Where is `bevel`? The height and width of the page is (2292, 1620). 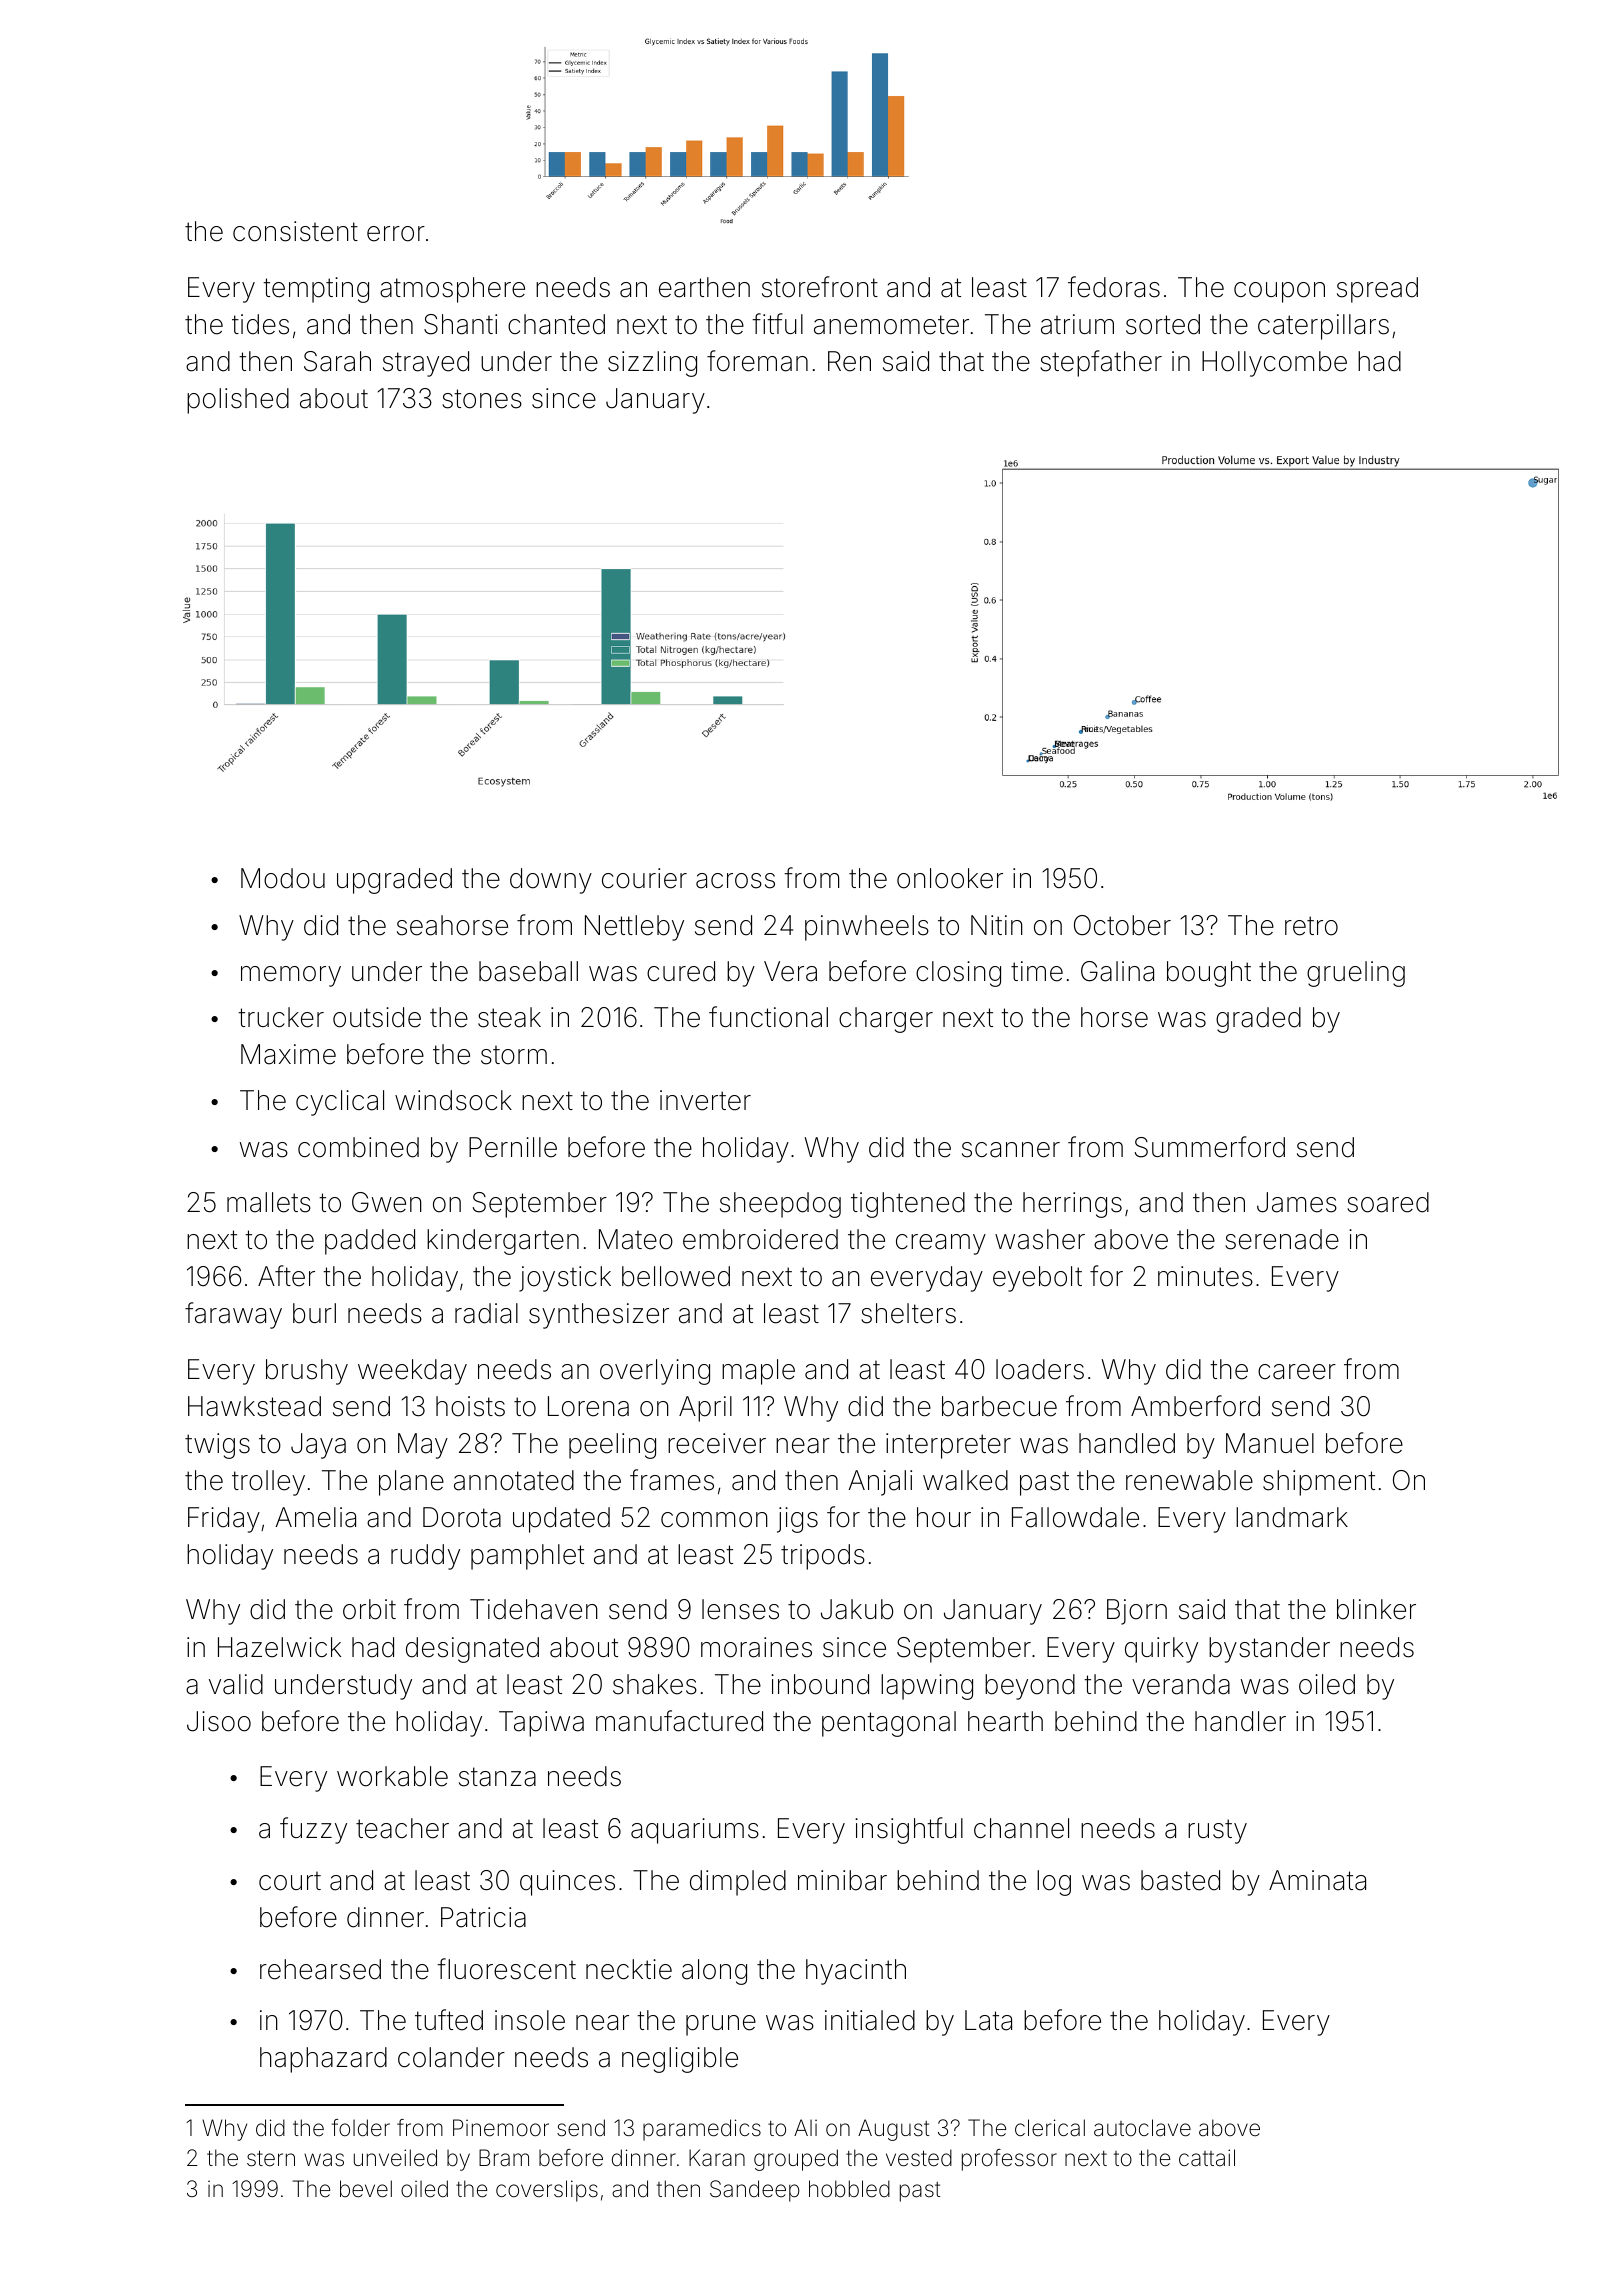
bevel is located at coordinates (366, 2189).
